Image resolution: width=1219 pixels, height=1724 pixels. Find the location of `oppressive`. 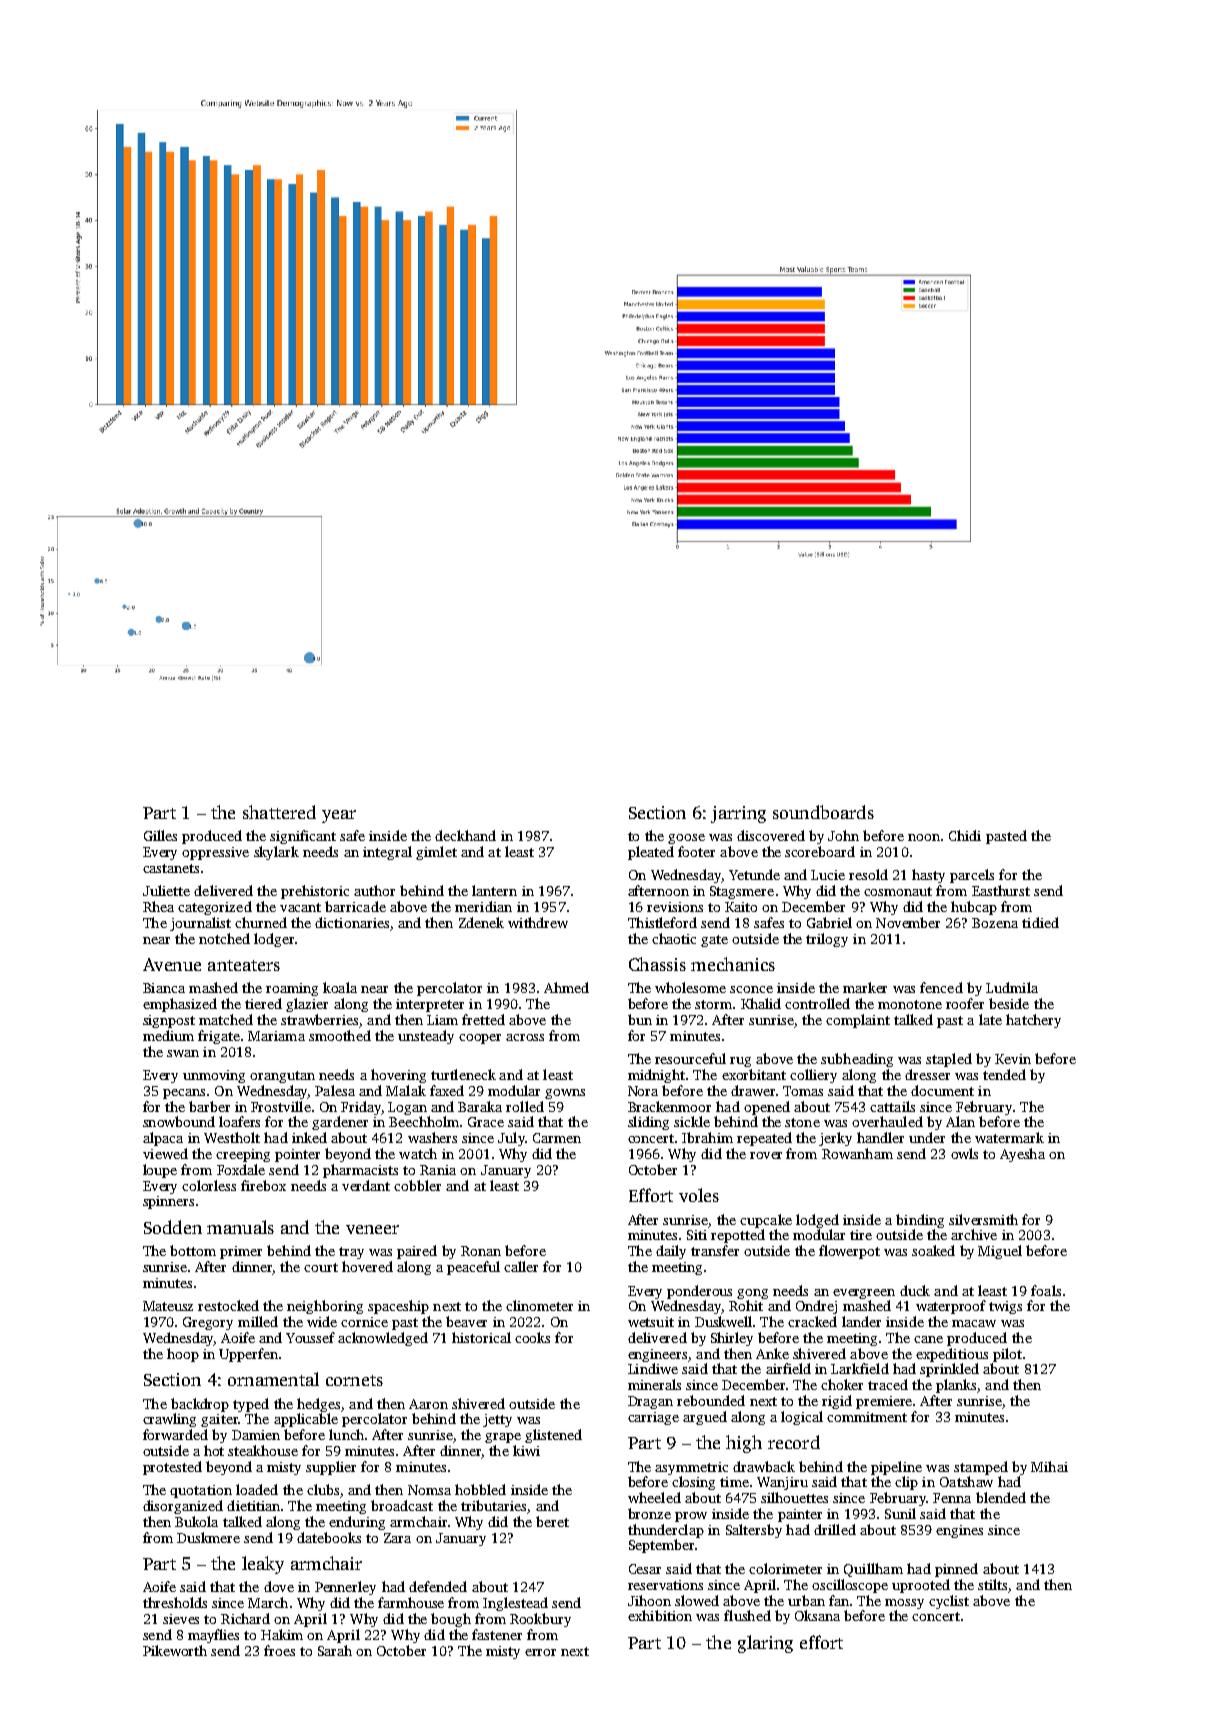

oppressive is located at coordinates (215, 853).
